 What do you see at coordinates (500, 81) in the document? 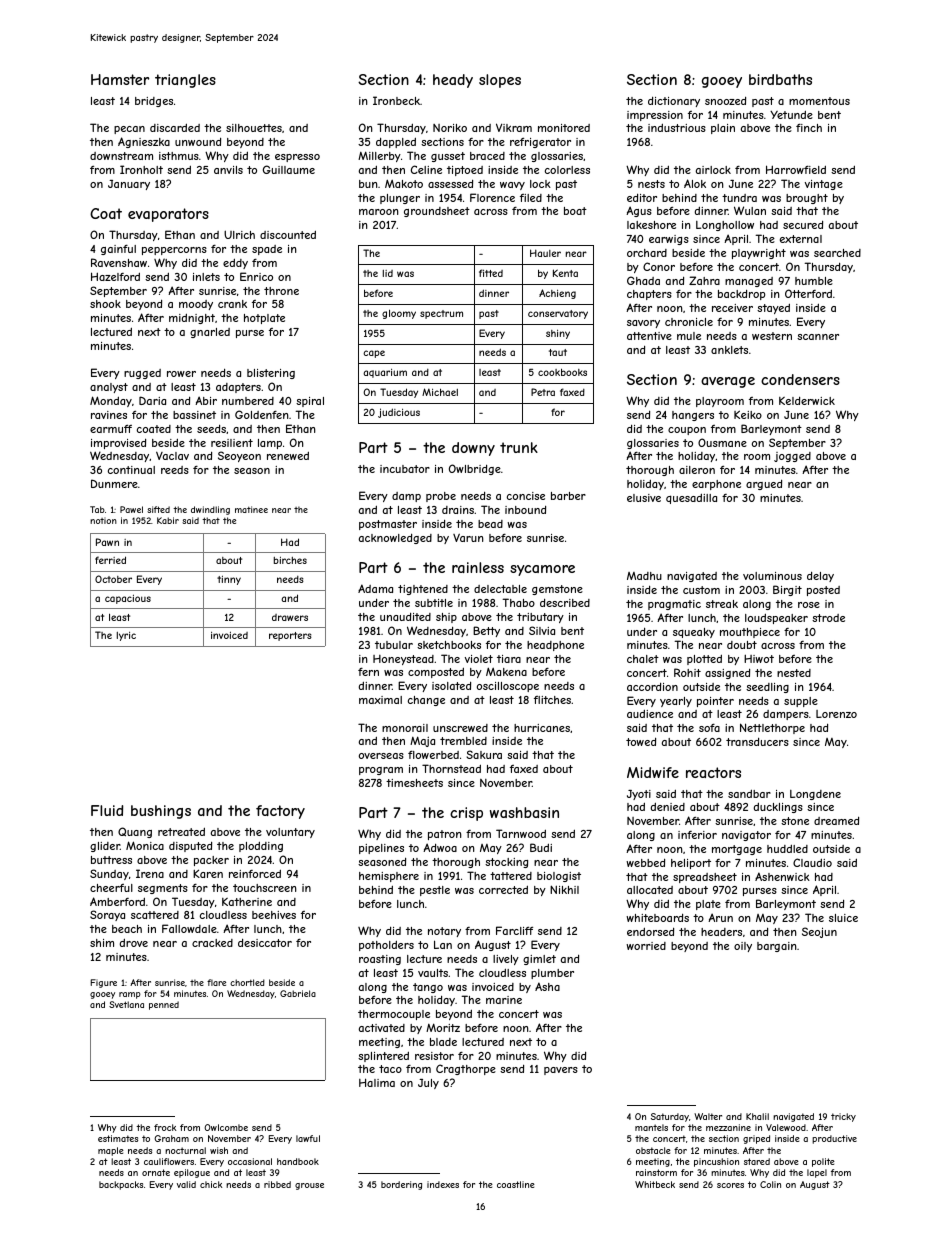
I see `slopes` at bounding box center [500, 81].
